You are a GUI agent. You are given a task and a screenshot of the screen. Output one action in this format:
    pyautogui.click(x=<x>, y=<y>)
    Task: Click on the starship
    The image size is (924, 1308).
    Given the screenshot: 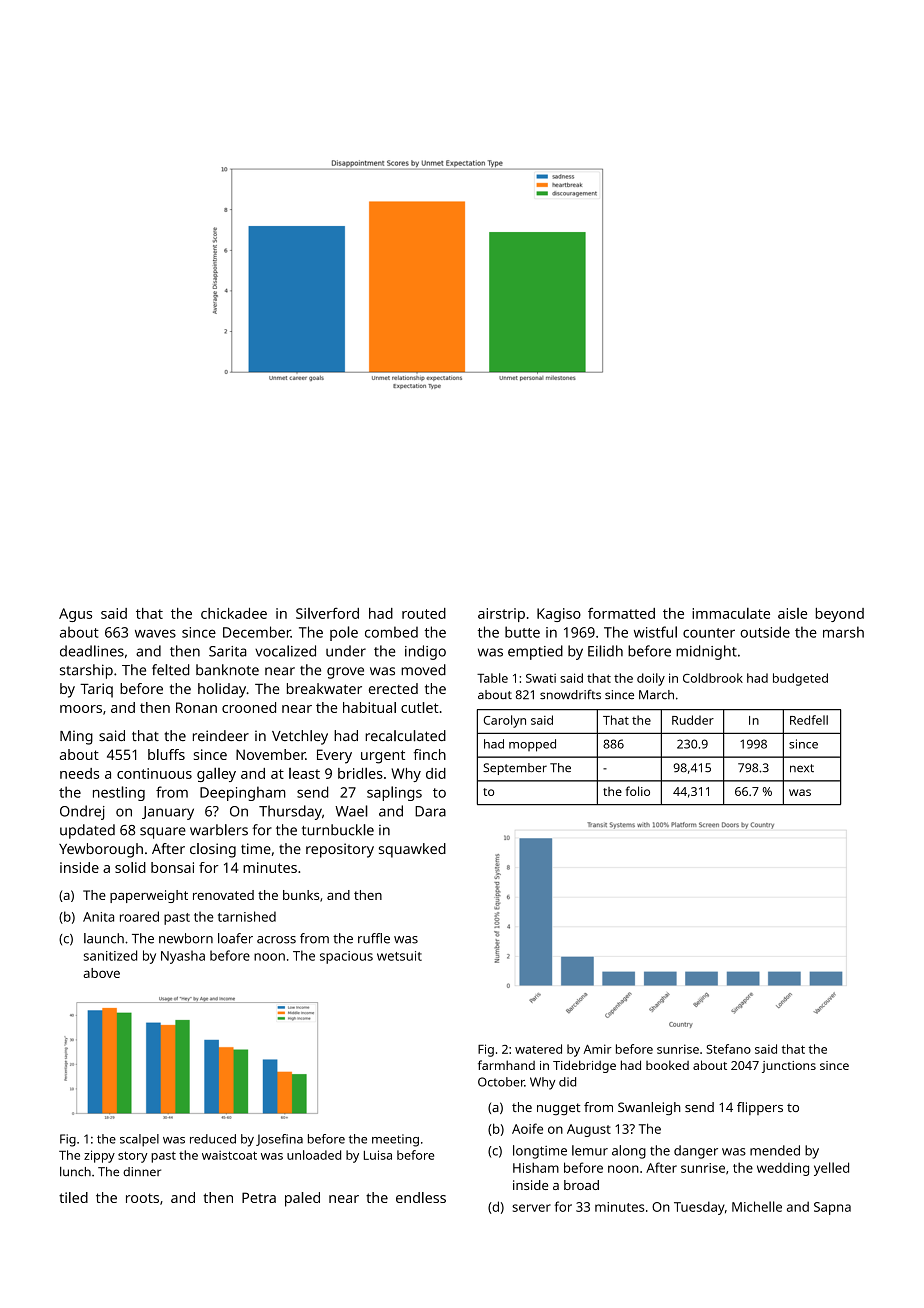 What is the action you would take?
    pyautogui.click(x=86, y=671)
